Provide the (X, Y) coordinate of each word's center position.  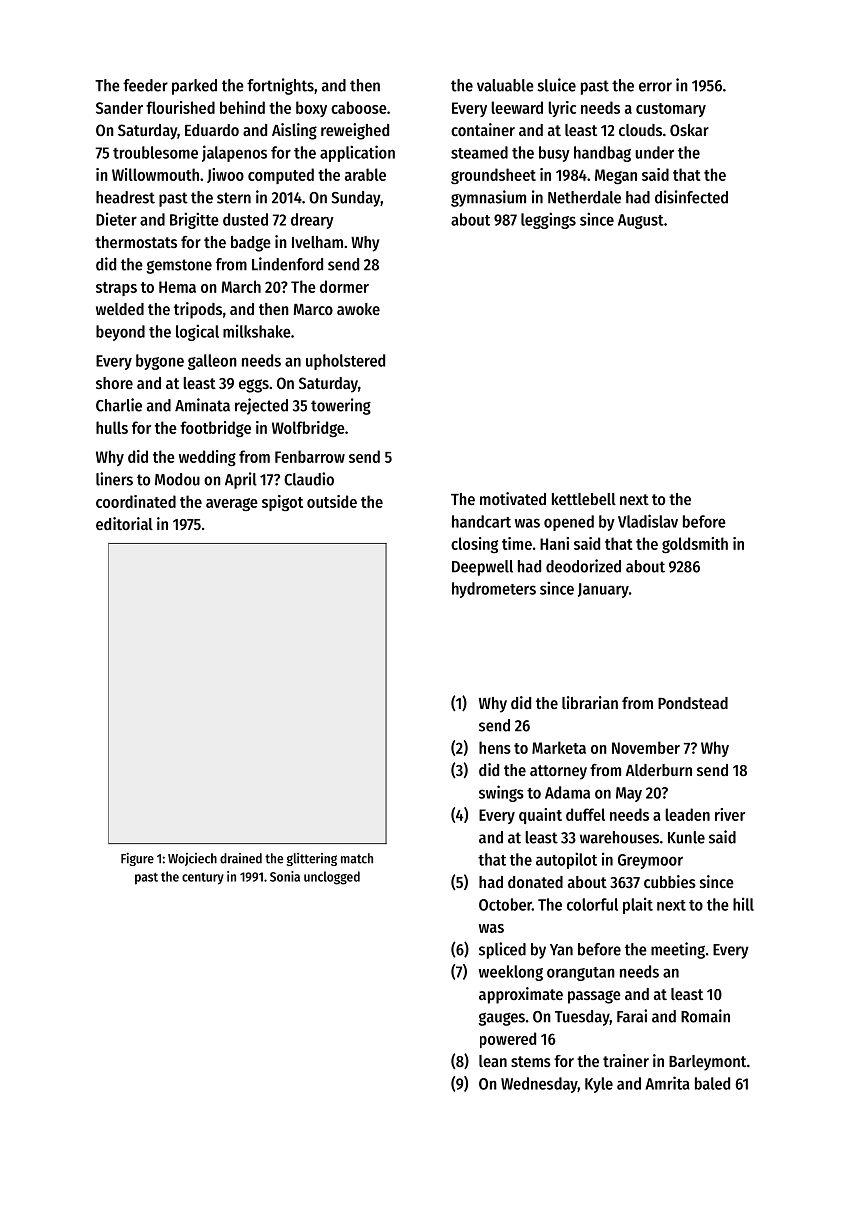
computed (281, 176)
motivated (513, 498)
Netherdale (584, 197)
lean (493, 1061)
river (730, 814)
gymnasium (488, 198)
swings (501, 793)
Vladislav (648, 521)
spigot (282, 503)
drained (241, 858)
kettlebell (584, 499)
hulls (112, 427)
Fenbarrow (310, 456)
